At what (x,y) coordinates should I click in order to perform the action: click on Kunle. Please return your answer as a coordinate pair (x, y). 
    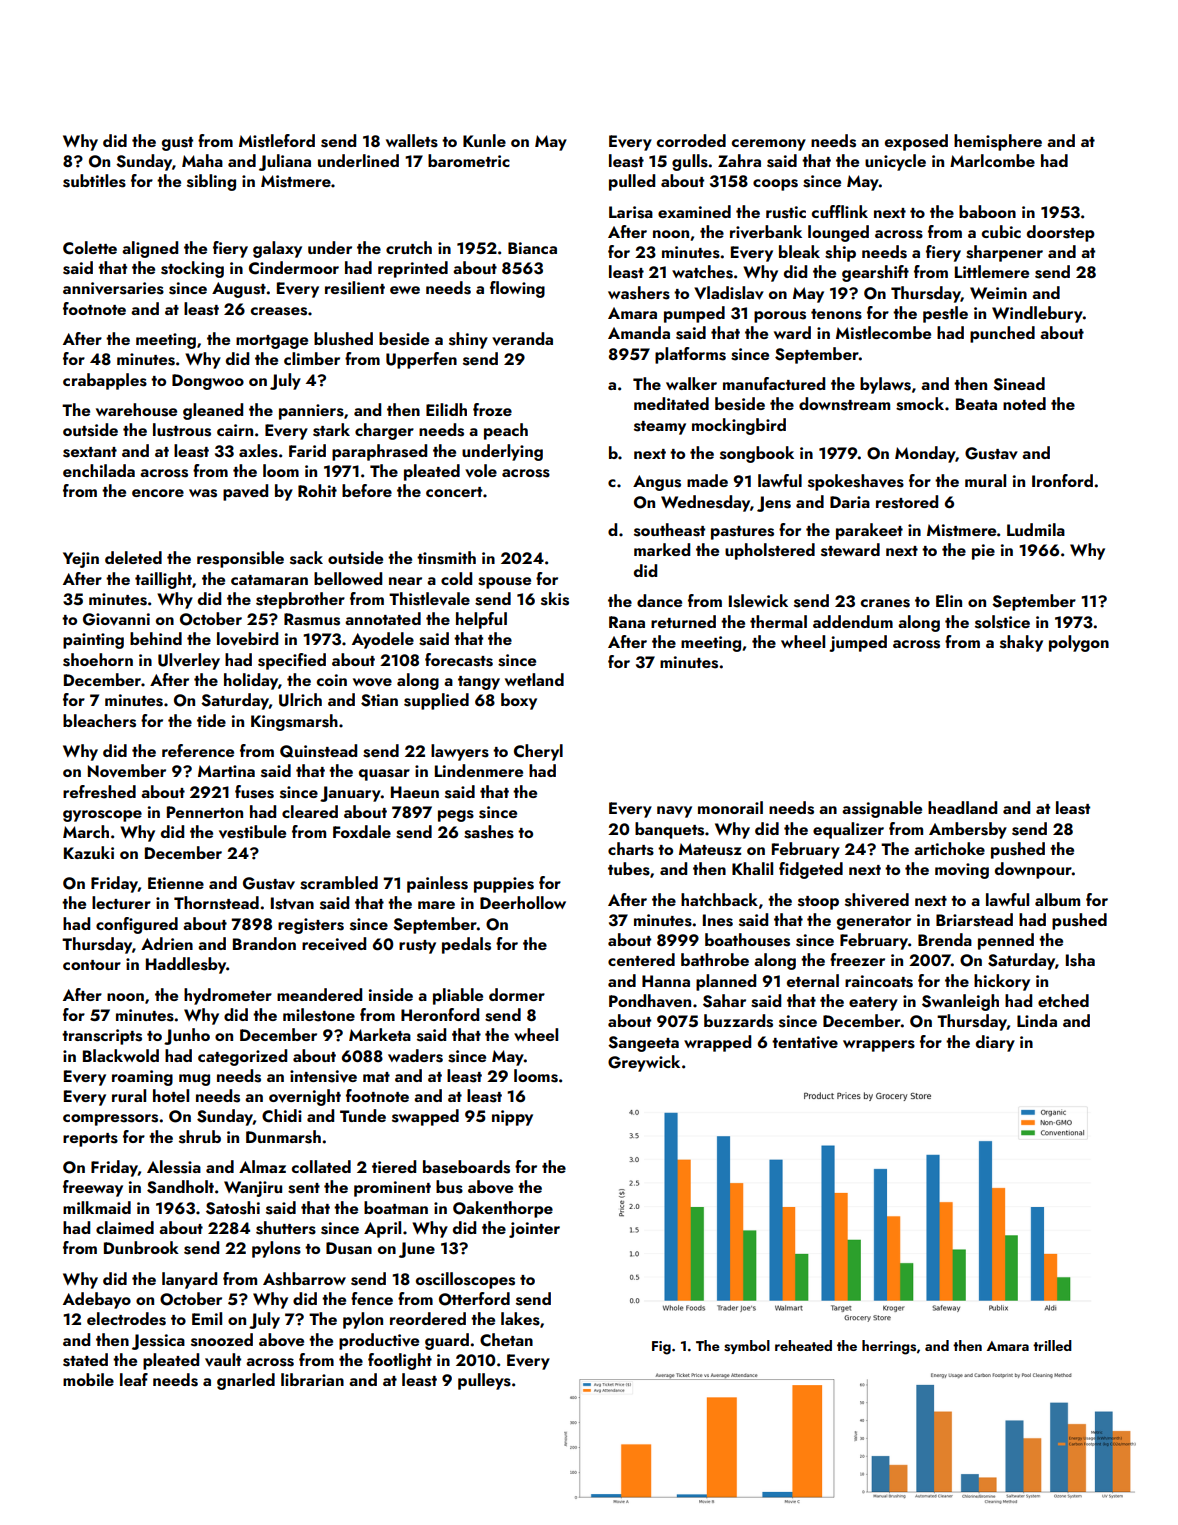
    Looking at the image, I should click on (484, 140).
